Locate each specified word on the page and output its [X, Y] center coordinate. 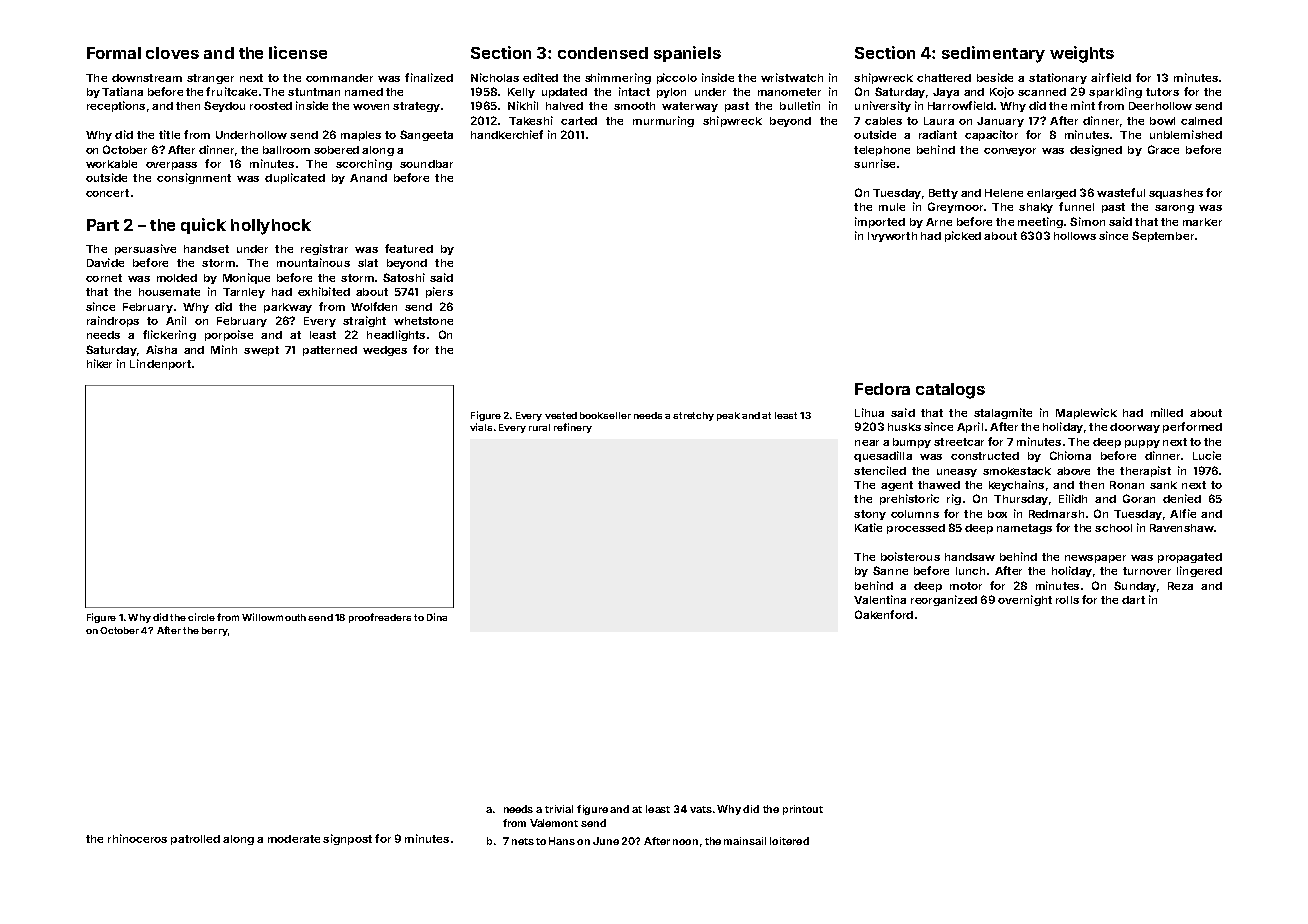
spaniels [687, 54]
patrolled [195, 840]
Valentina [880, 599]
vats [701, 809]
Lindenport [160, 364]
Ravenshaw [1182, 528]
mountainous [313, 262]
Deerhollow [1160, 106]
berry [215, 631]
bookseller [605, 415]
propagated [1190, 558]
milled [1167, 412]
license [298, 52]
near [867, 443]
